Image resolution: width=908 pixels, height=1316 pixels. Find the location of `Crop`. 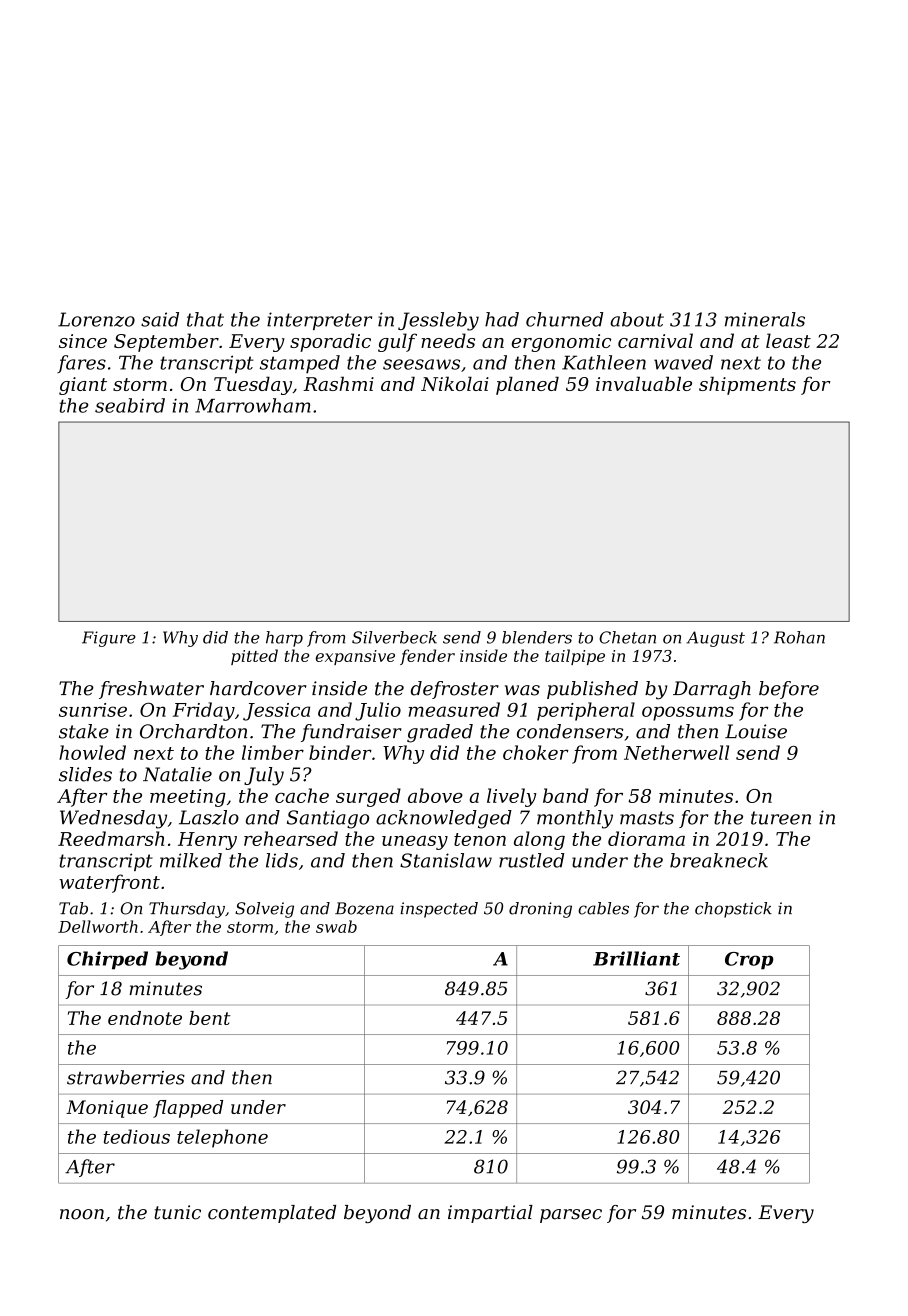

Crop is located at coordinates (749, 961).
